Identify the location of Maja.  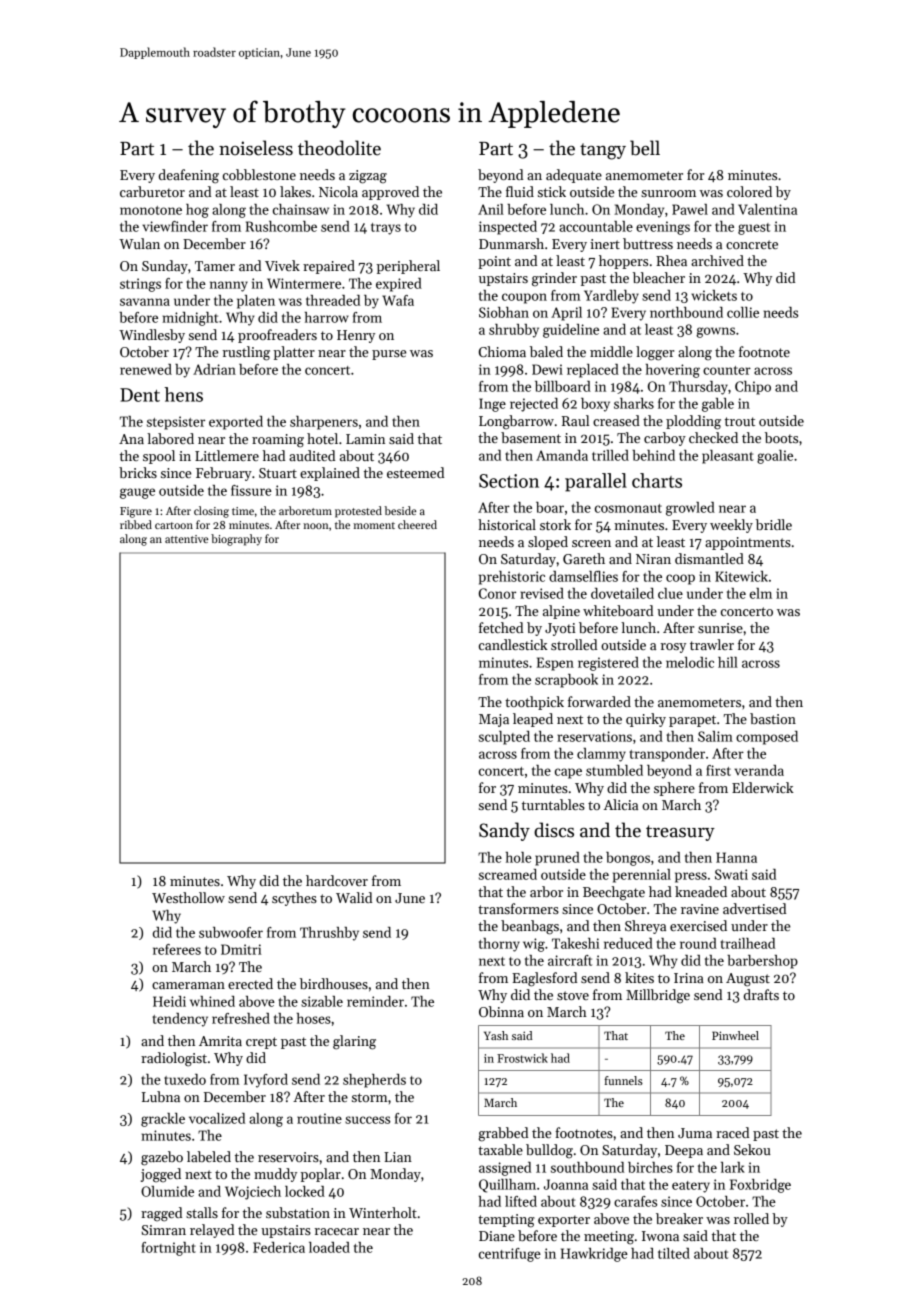
(494, 720).
